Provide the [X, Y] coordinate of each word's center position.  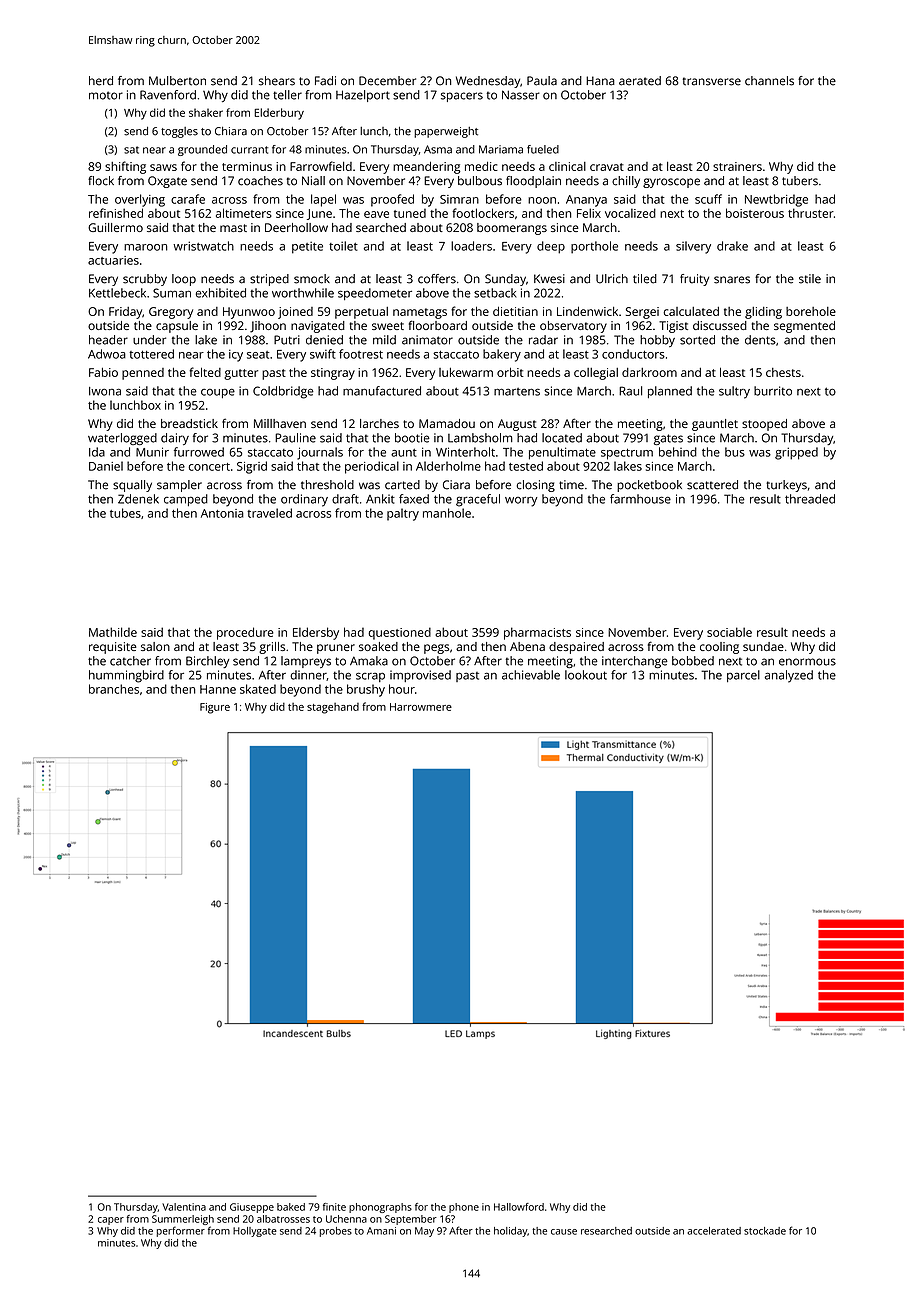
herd [101, 81]
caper [111, 1221]
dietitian [515, 311]
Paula [542, 81]
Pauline [295, 438]
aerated [640, 81]
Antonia [222, 513]
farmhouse [640, 499]
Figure [215, 708]
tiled [645, 279]
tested [526, 466]
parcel [743, 676]
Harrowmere [421, 707]
